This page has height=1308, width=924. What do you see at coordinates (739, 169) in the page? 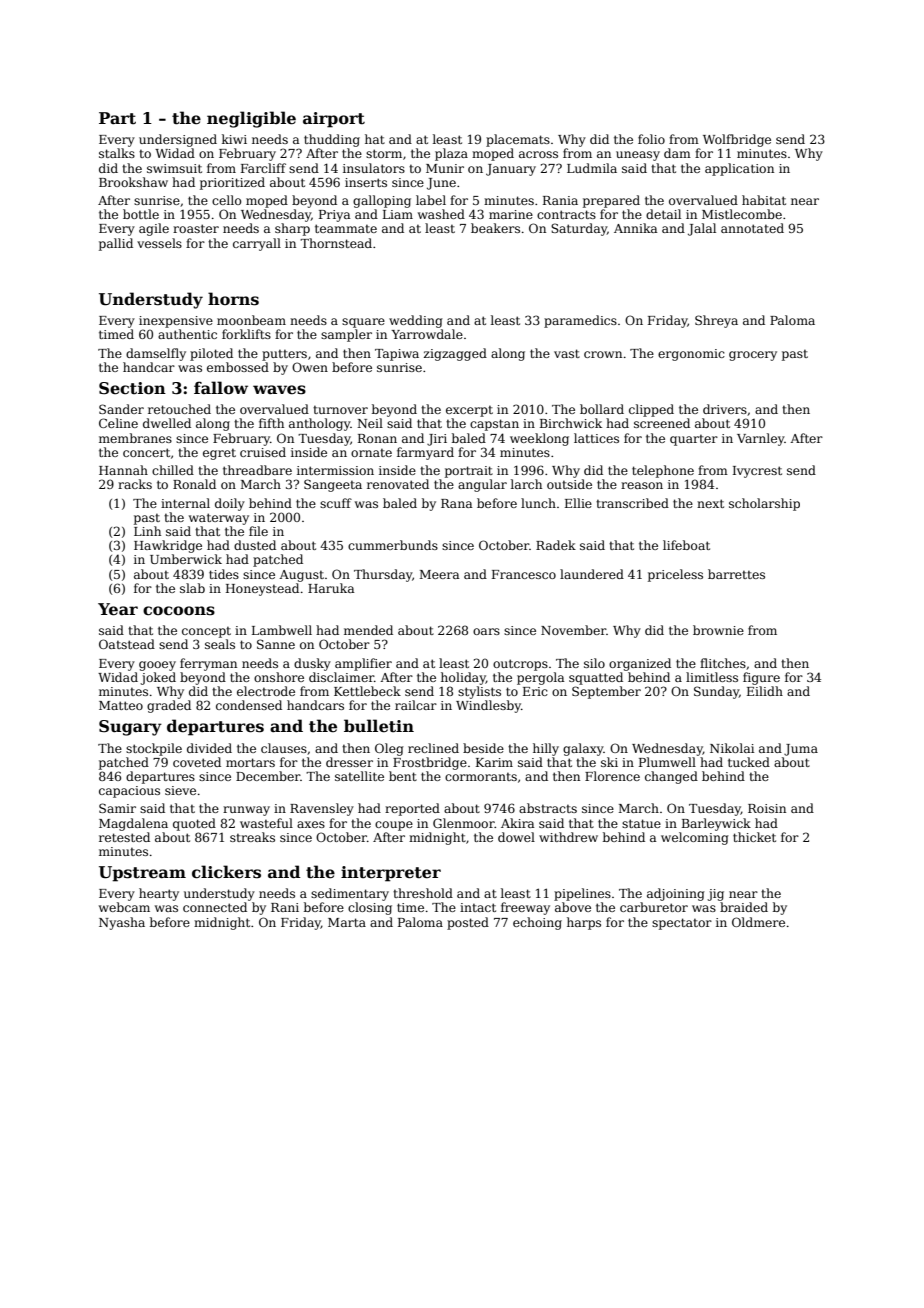
I see `application` at bounding box center [739, 169].
